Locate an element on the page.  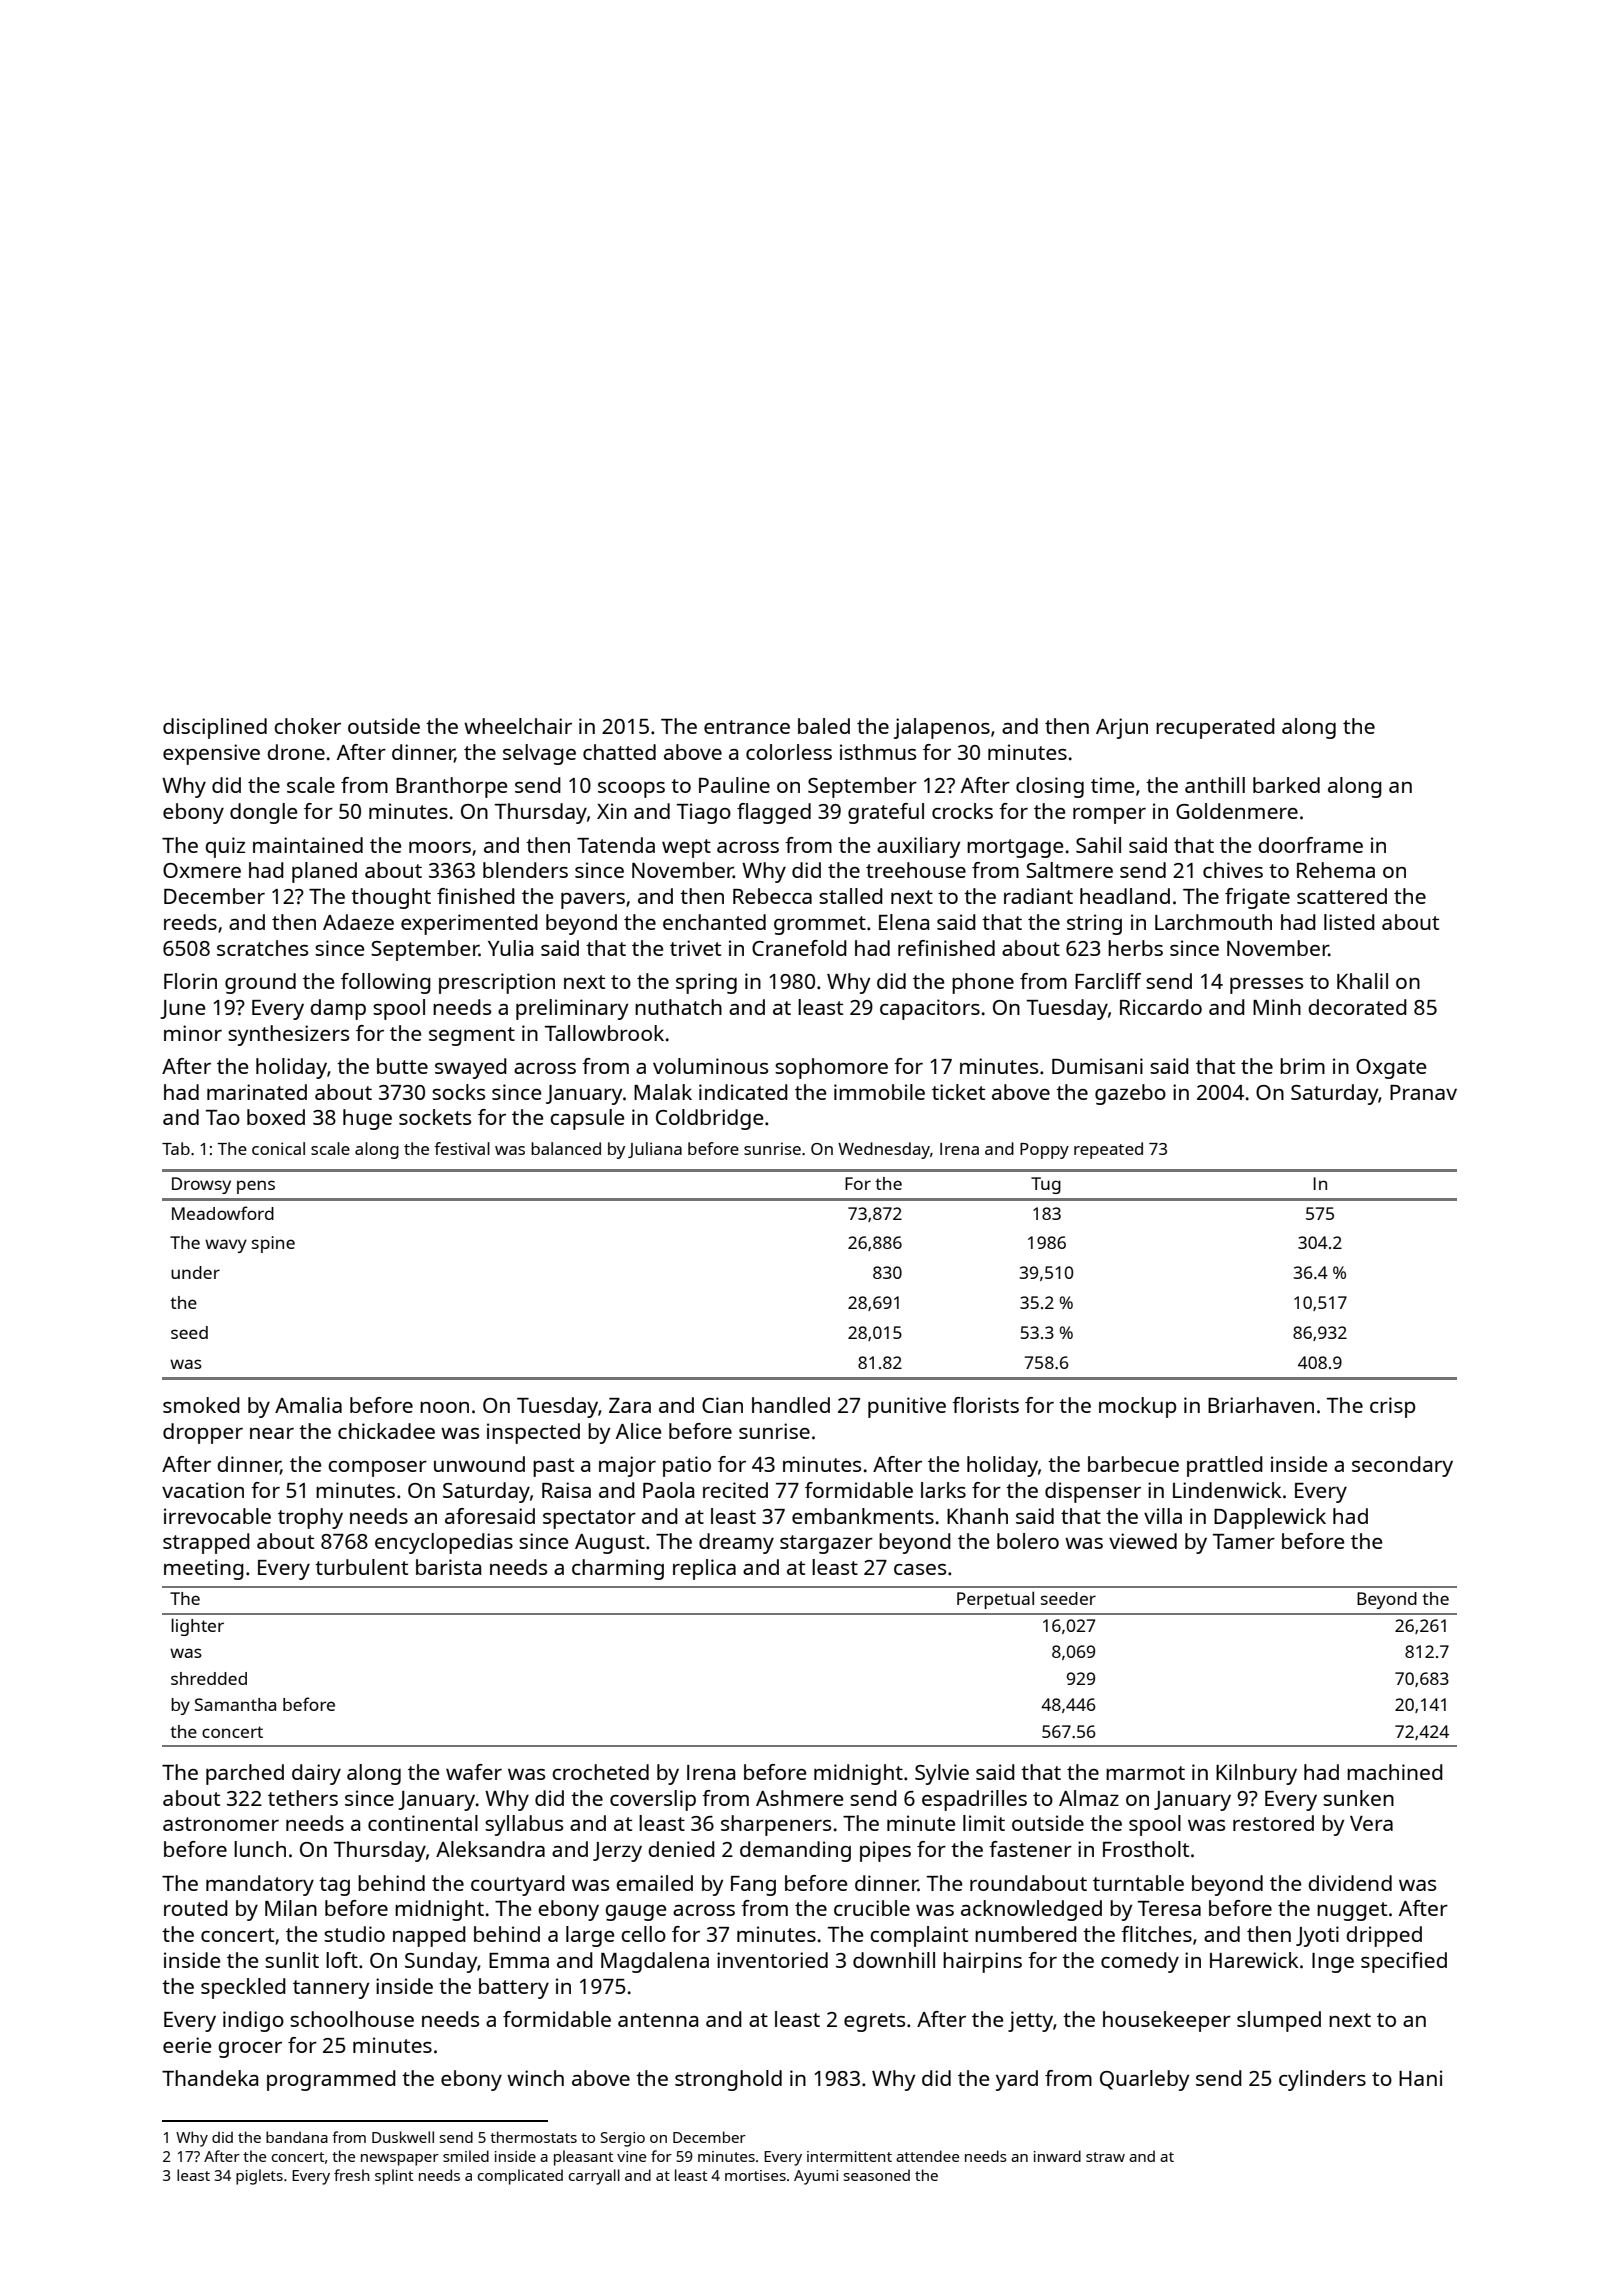
inspected is located at coordinates (533, 1433).
